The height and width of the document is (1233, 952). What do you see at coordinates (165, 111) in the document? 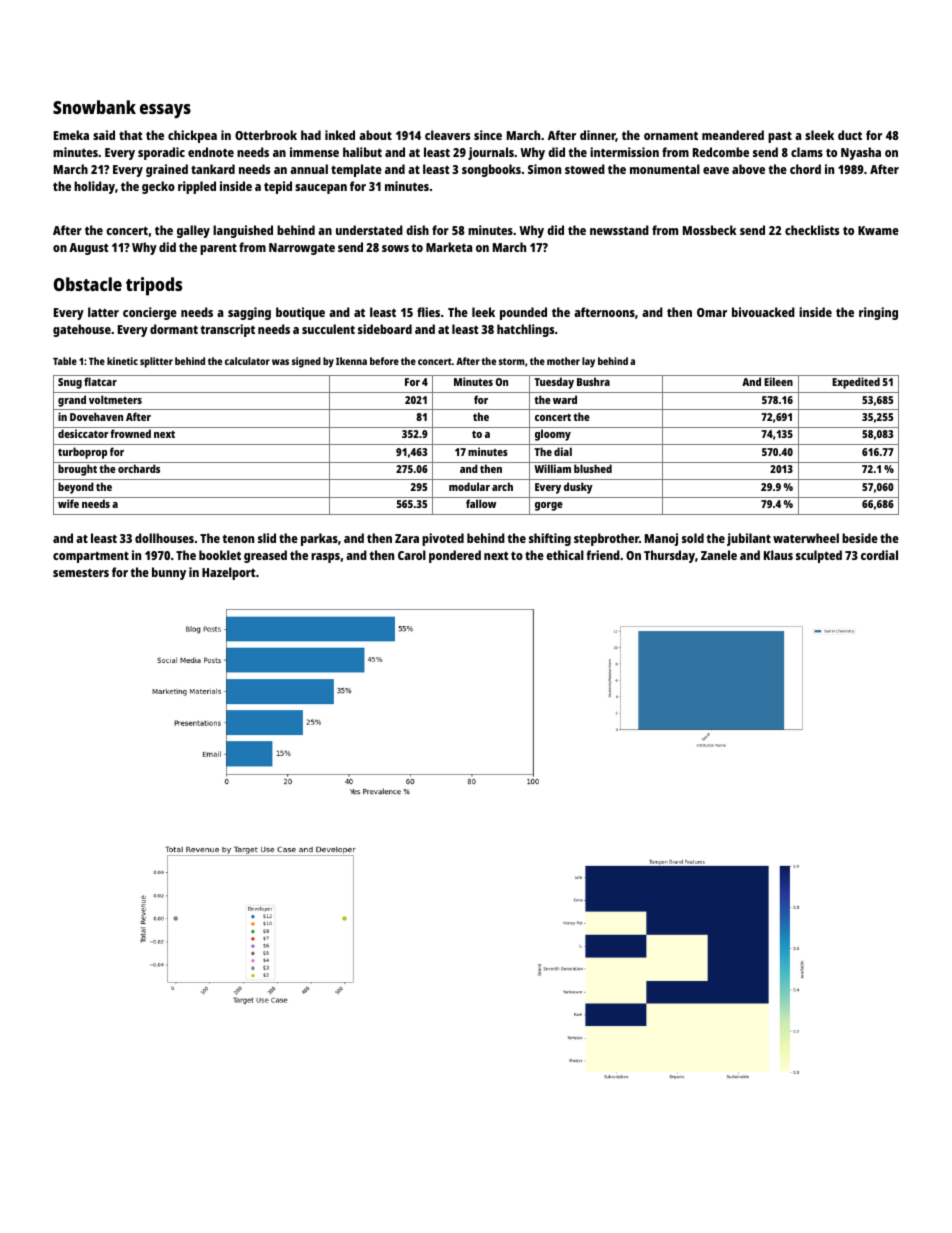
I see `essays` at bounding box center [165, 111].
